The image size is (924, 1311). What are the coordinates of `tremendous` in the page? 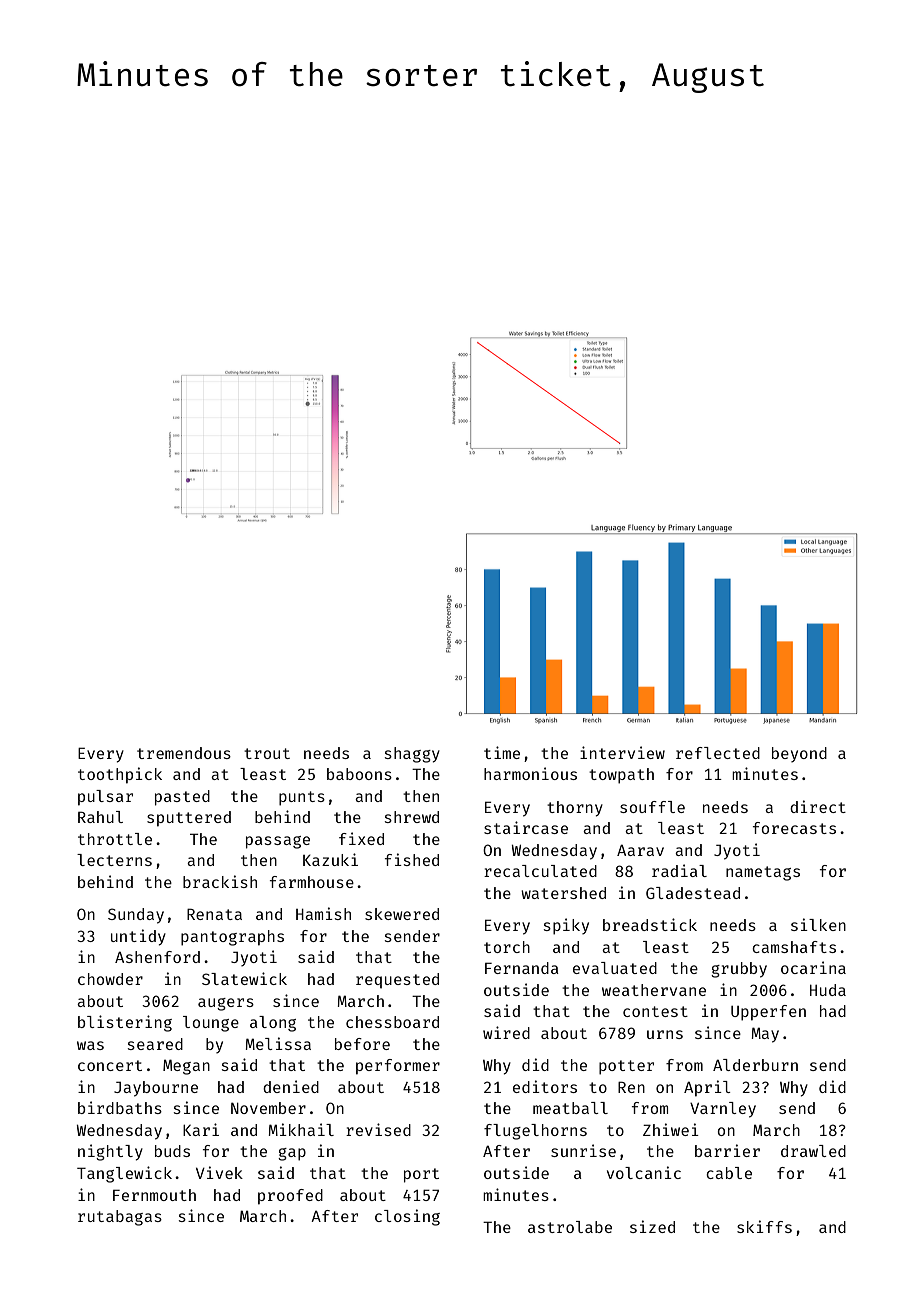 It's located at (184, 753).
